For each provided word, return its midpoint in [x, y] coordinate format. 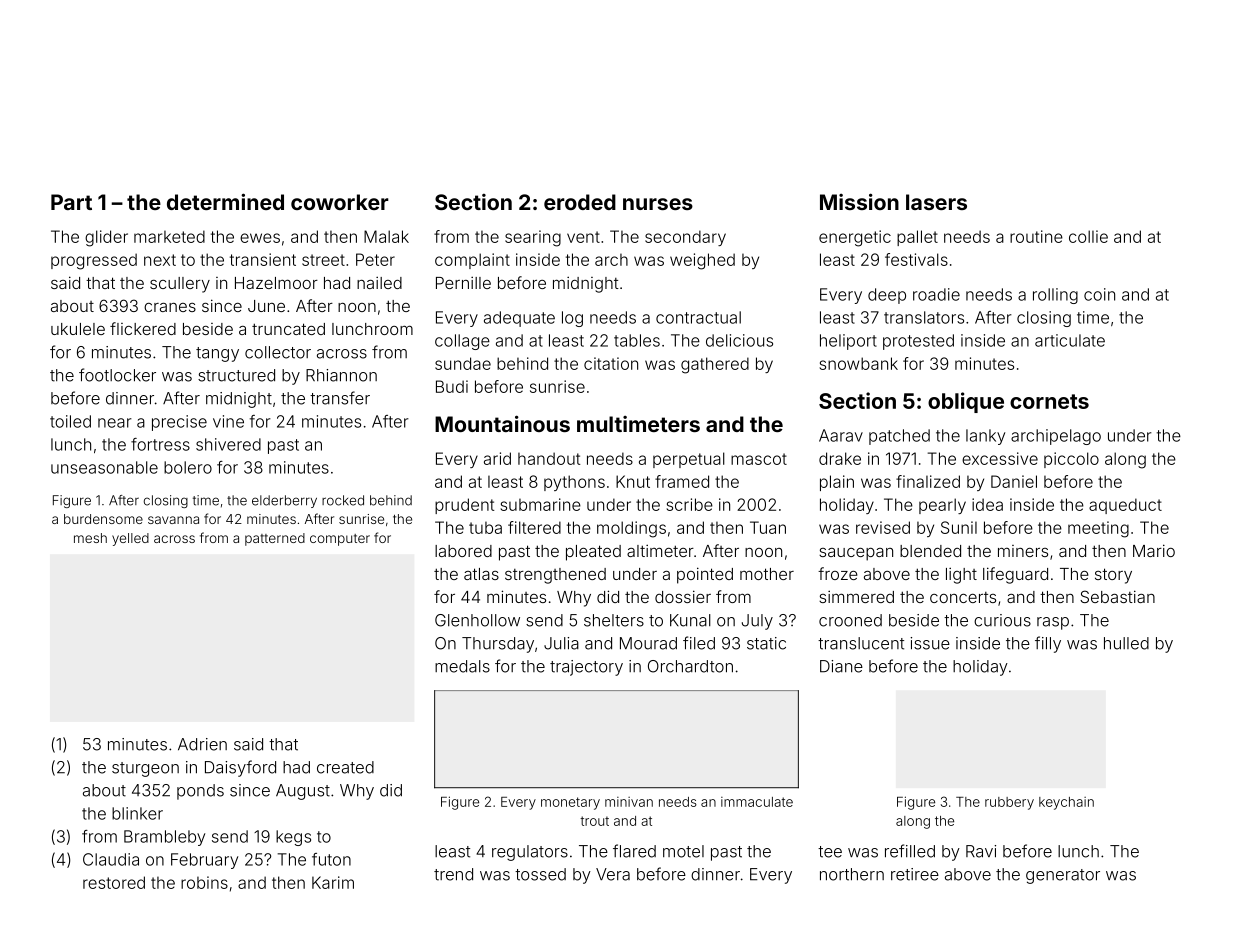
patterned [275, 539]
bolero [188, 467]
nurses [658, 204]
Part [71, 202]
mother [767, 574]
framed [682, 481]
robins [204, 882]
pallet [917, 238]
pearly [942, 506]
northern [852, 874]
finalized [928, 481]
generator [1063, 876]
